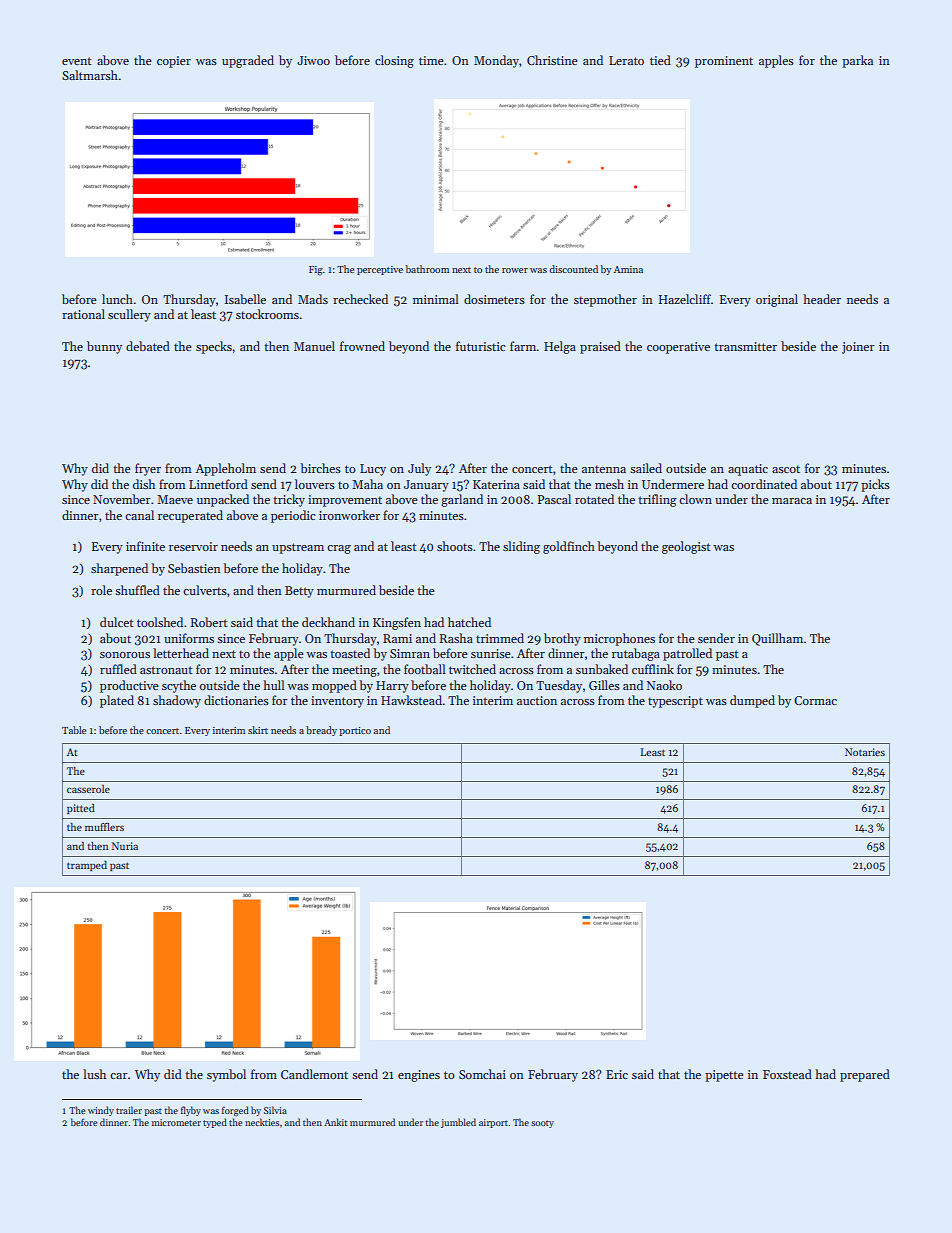  Describe the element at coordinates (628, 269) in the page. I see `Amina` at that location.
